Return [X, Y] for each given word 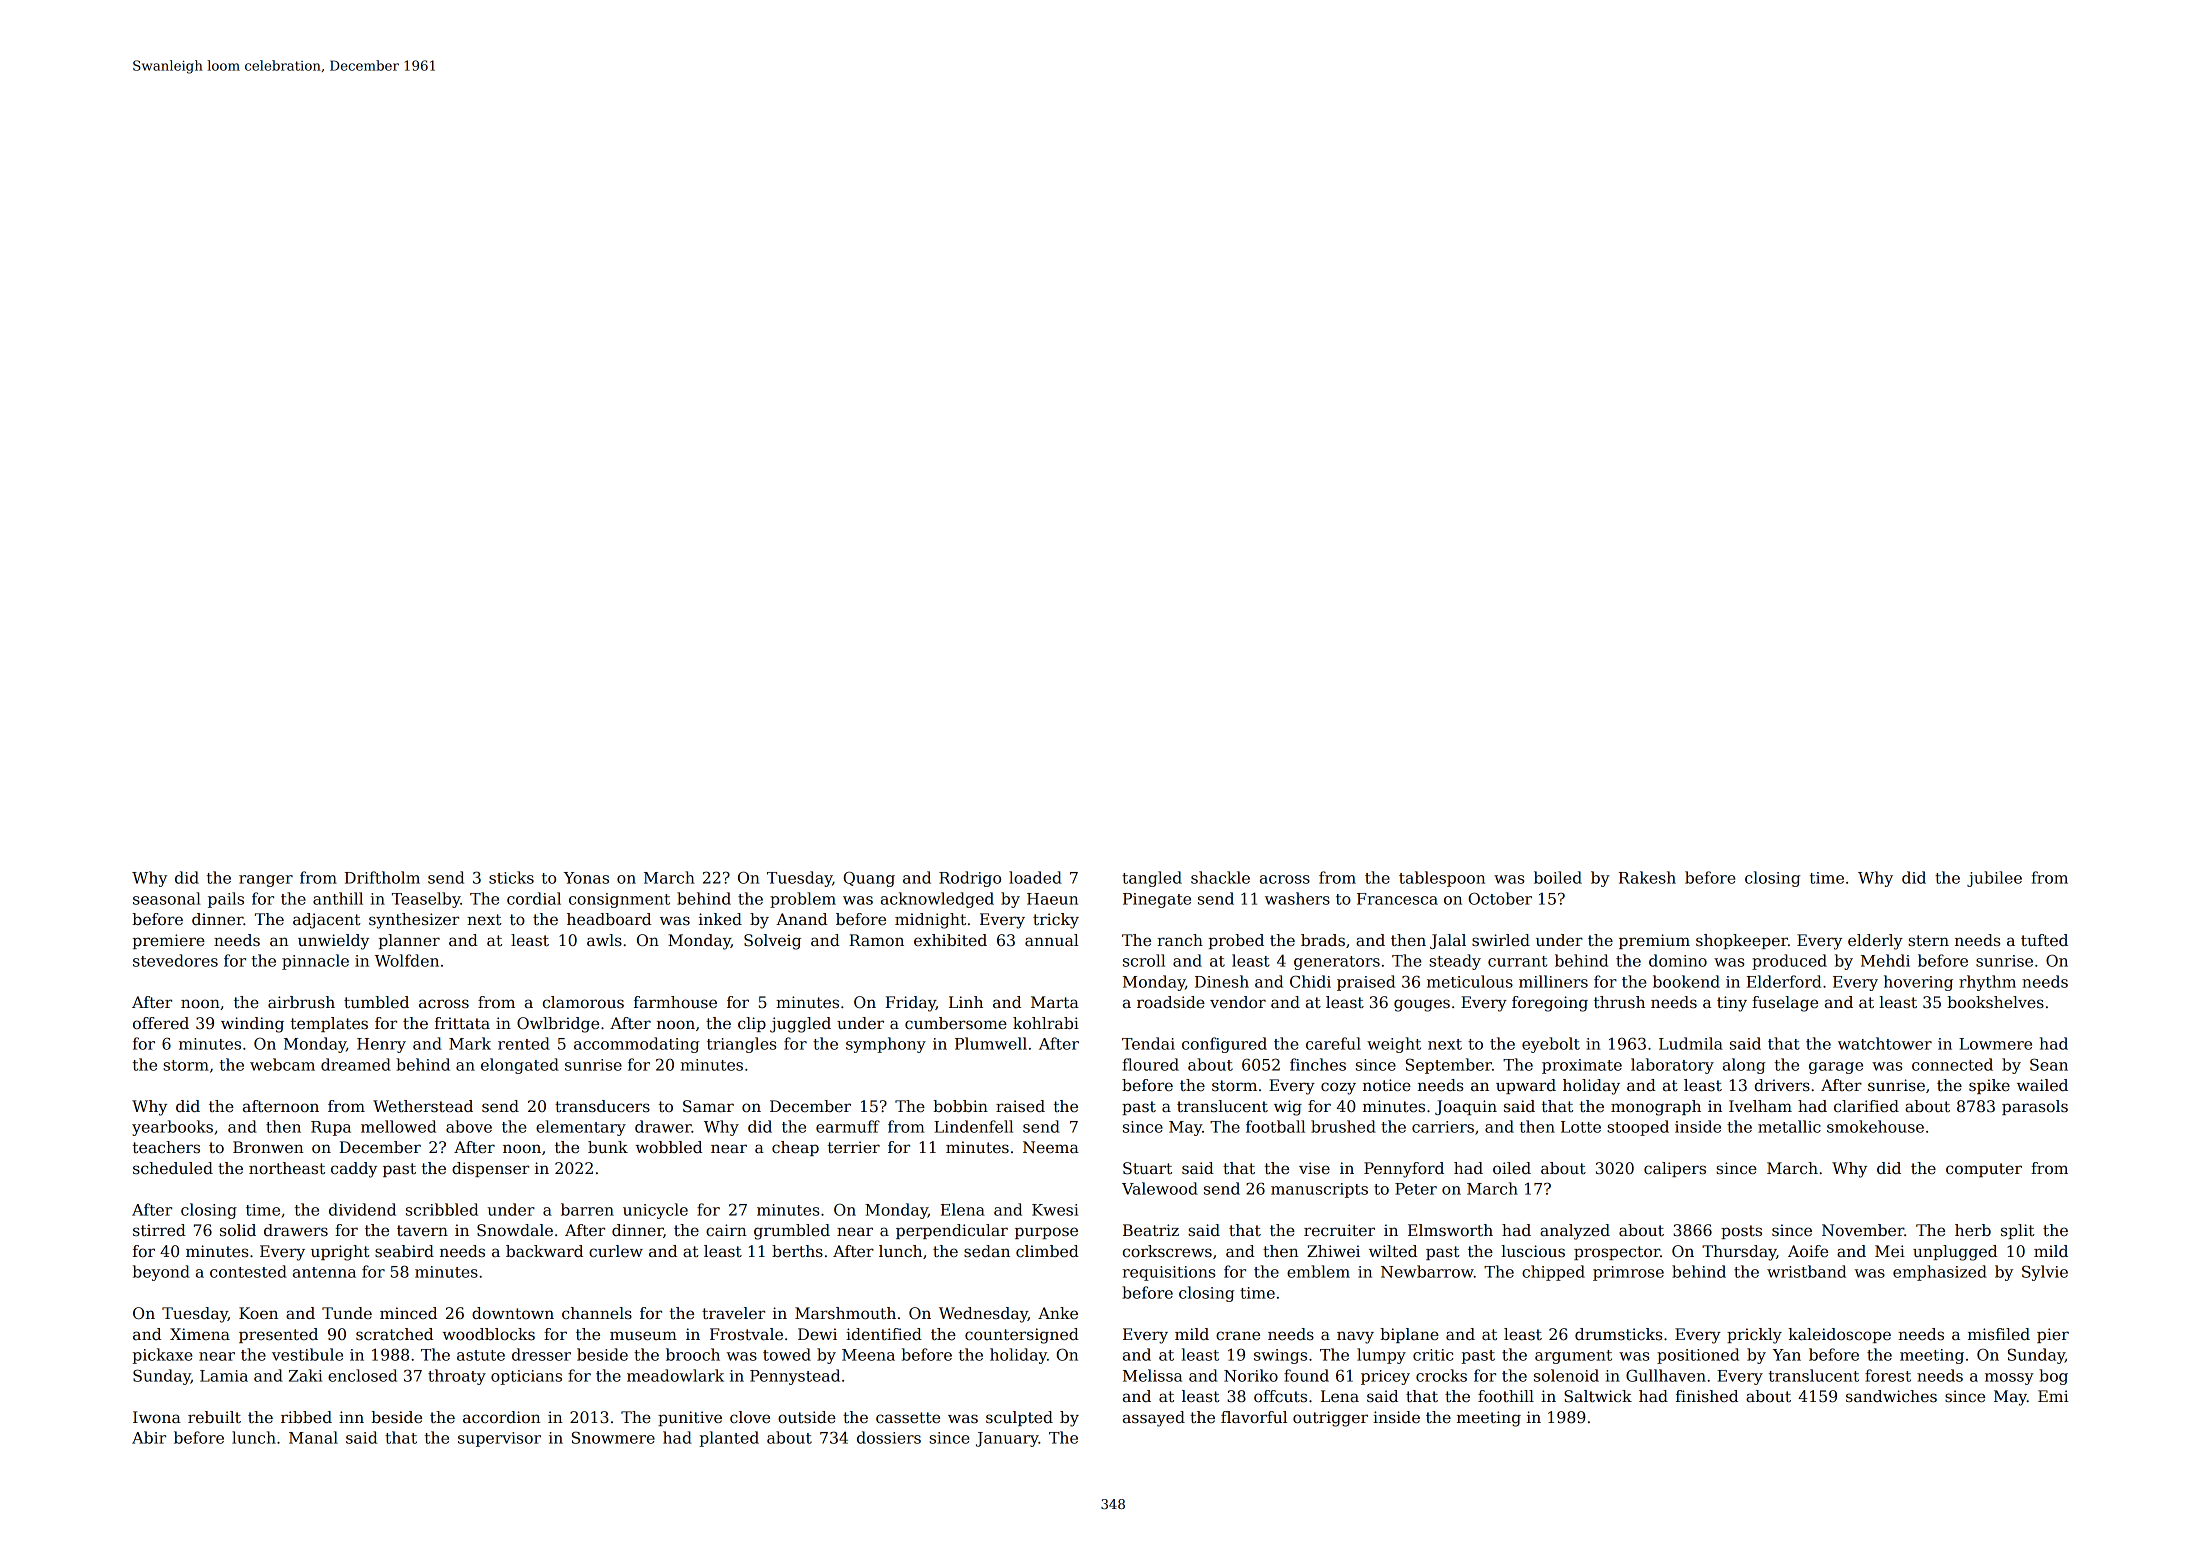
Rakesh [1647, 877]
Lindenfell [973, 1126]
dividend [362, 1209]
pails [226, 900]
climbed [1047, 1251]
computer [1984, 1170]
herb [1973, 1230]
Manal [313, 1437]
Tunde [347, 1313]
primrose [1628, 1273]
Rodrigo [970, 879]
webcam [282, 1064]
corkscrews [1167, 1251]
